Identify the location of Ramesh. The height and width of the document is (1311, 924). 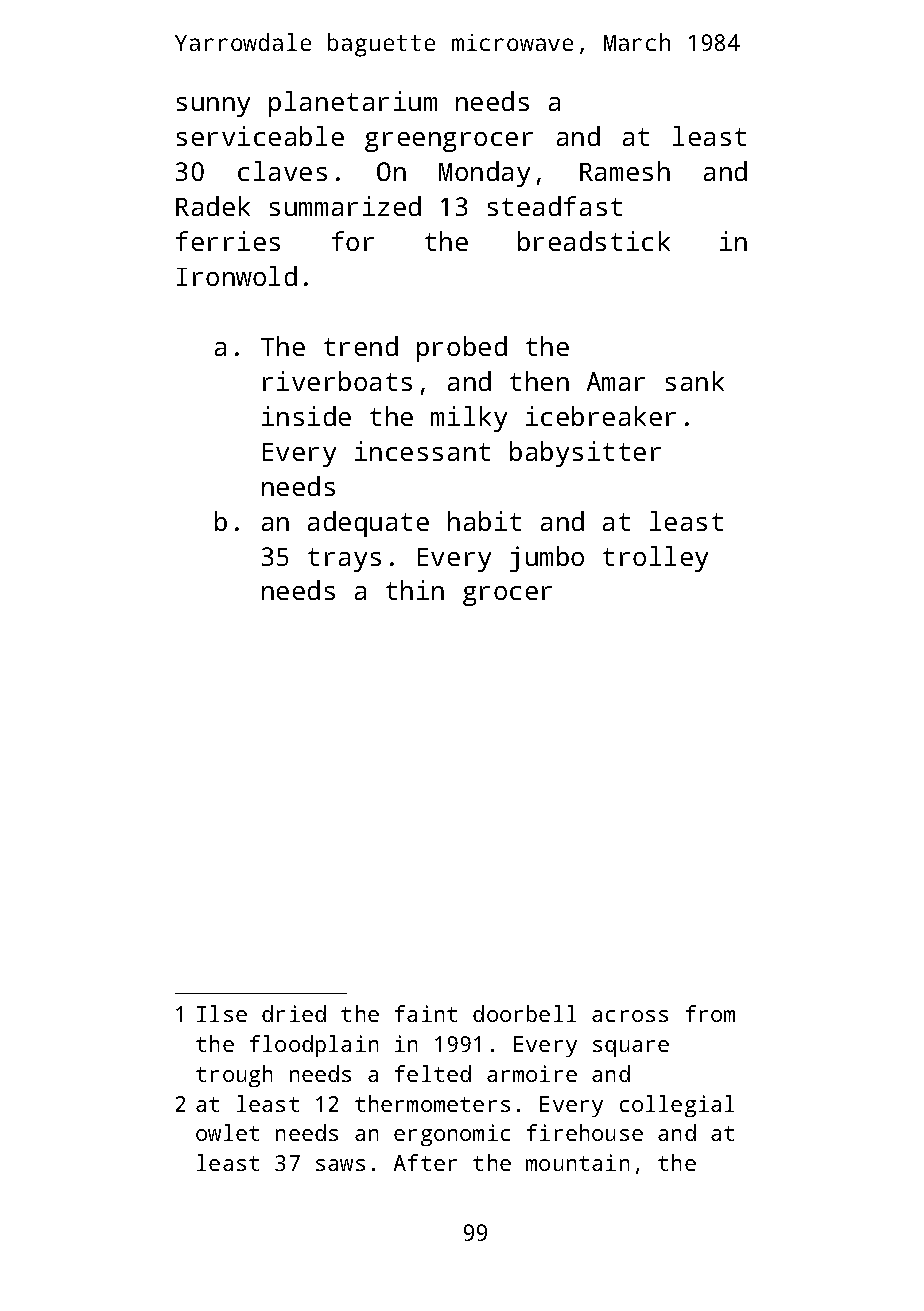
(625, 171).
